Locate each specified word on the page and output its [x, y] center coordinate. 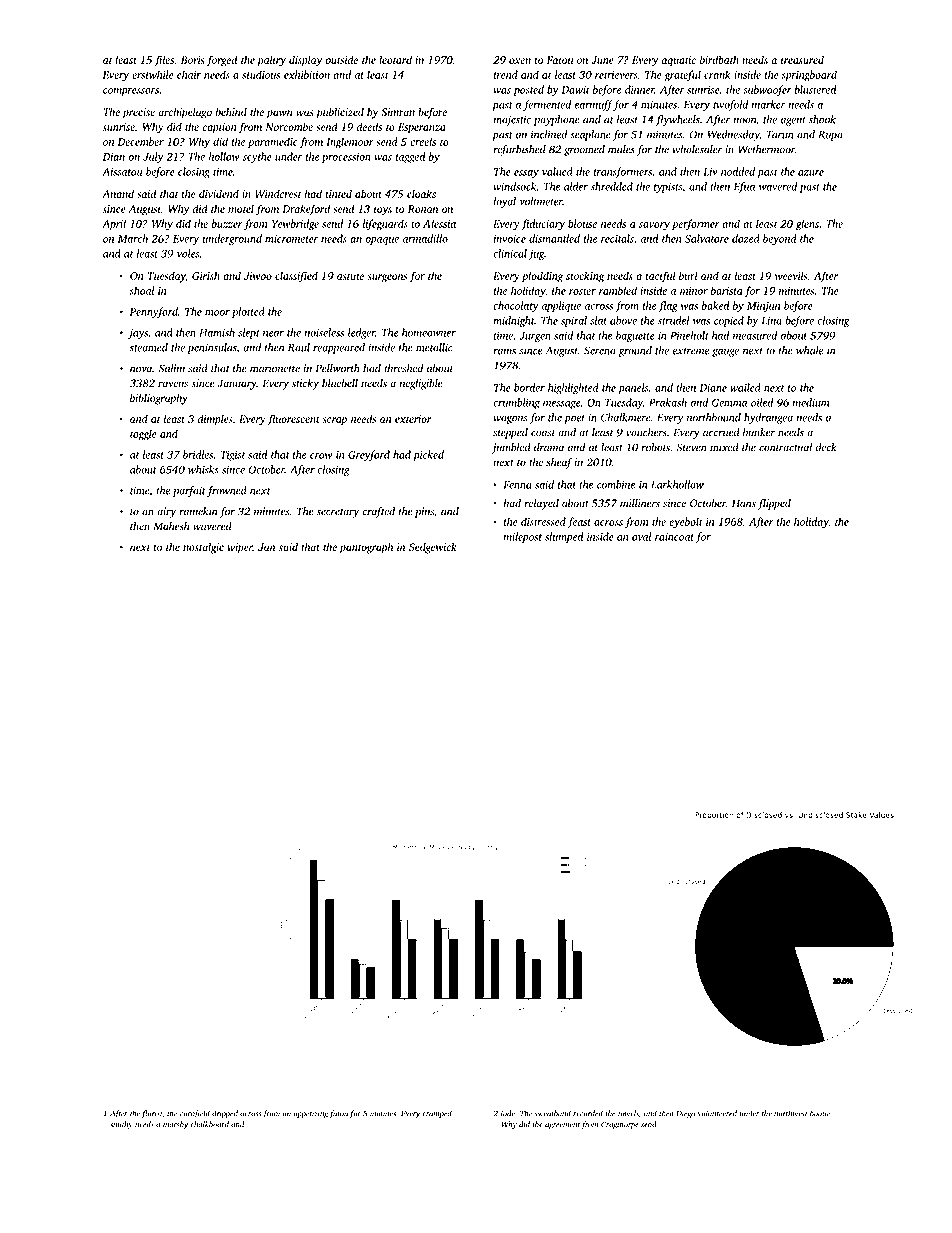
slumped [564, 537]
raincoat [674, 537]
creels [423, 141]
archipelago [185, 113]
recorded [588, 1113]
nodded [738, 171]
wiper [240, 548]
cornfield [195, 1114]
